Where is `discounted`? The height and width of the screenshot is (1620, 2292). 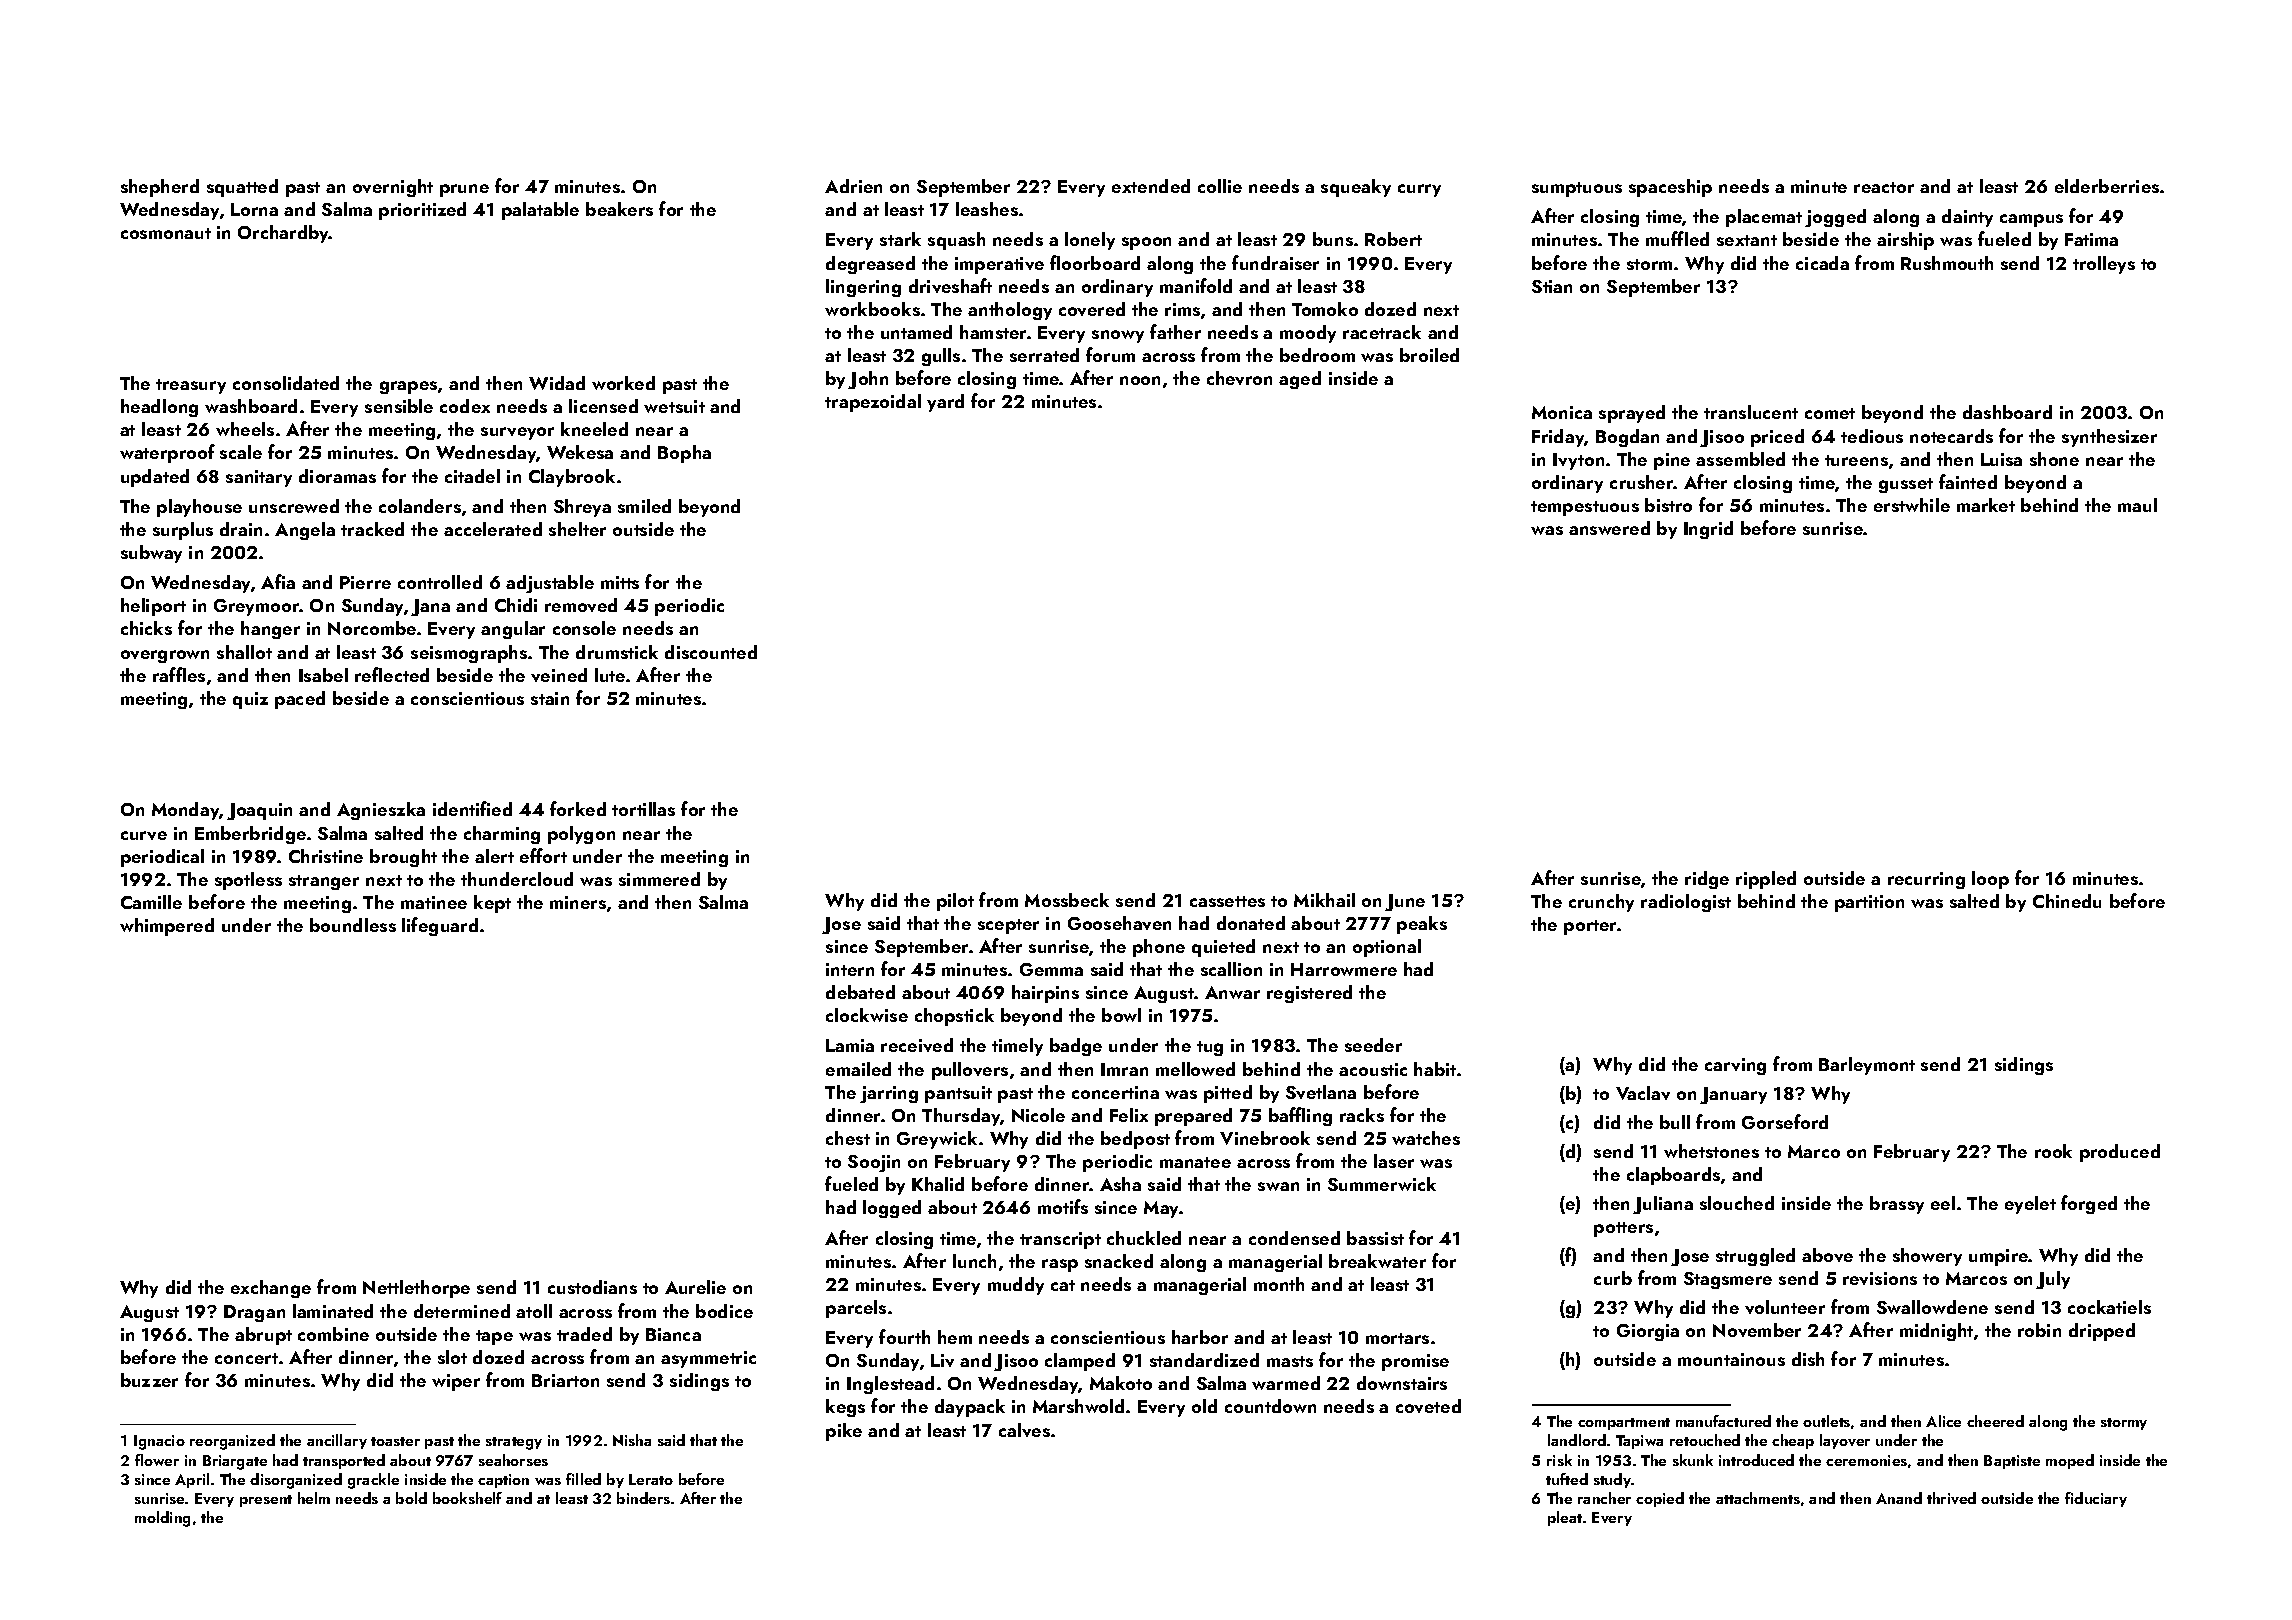
discounted is located at coordinates (711, 652).
